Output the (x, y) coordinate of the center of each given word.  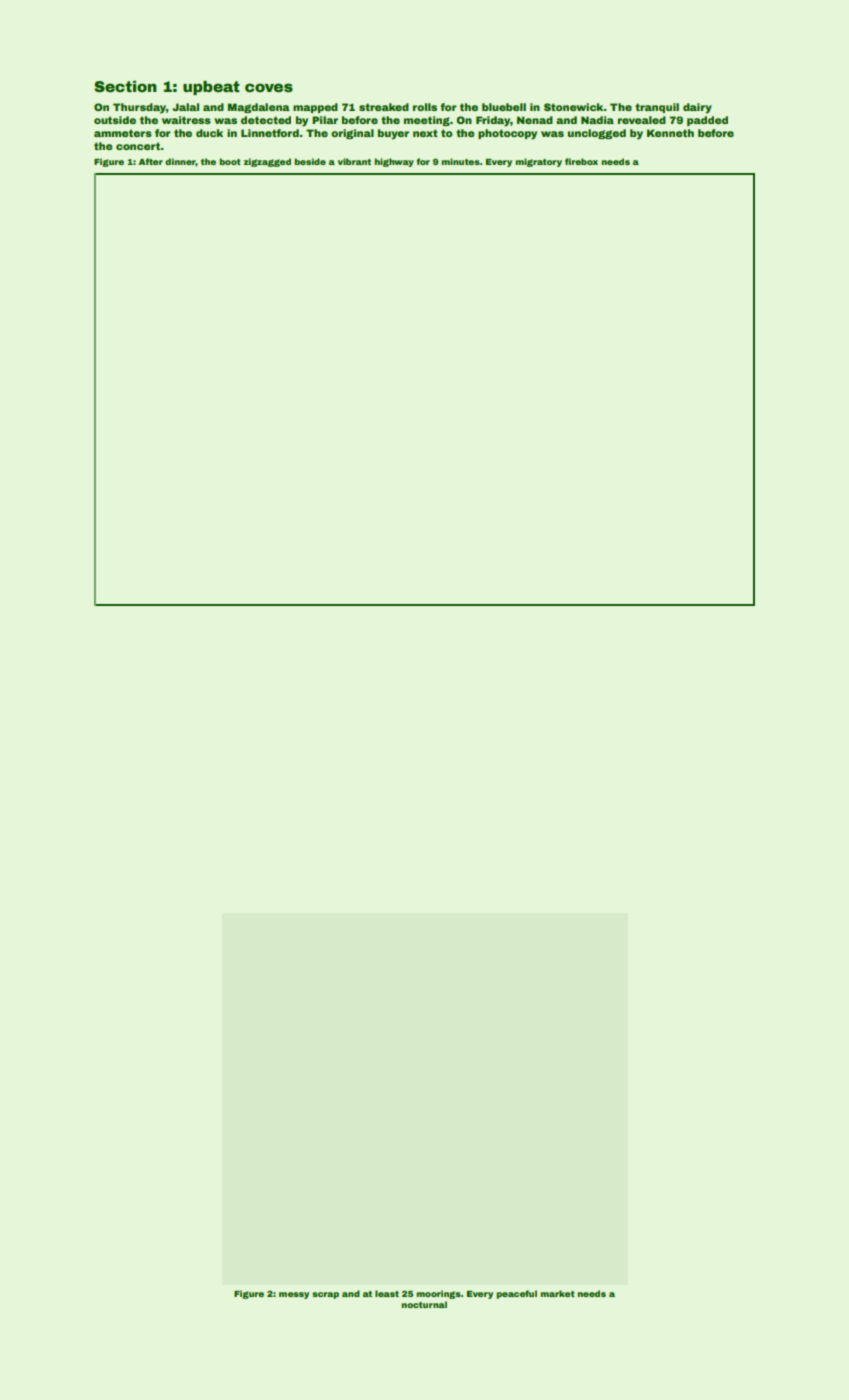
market (558, 1293)
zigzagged (267, 162)
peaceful (517, 1294)
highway (394, 162)
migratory (539, 162)
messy (294, 1295)
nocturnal (424, 1304)
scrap (325, 1295)
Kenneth (670, 133)
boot (230, 161)
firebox (581, 161)
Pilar (325, 120)
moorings (439, 1294)
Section (125, 86)
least (387, 1293)
